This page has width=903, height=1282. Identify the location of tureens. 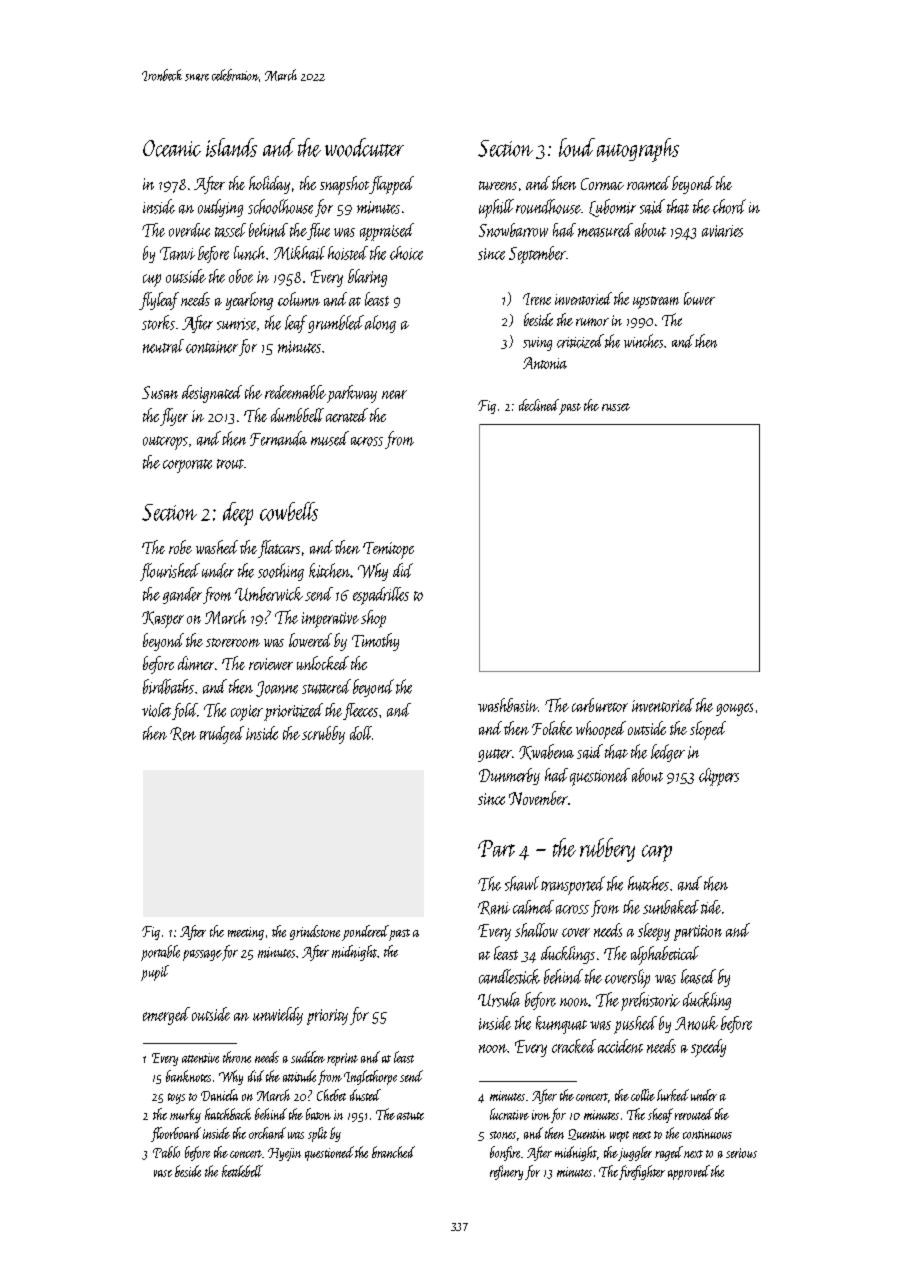
(498, 185).
